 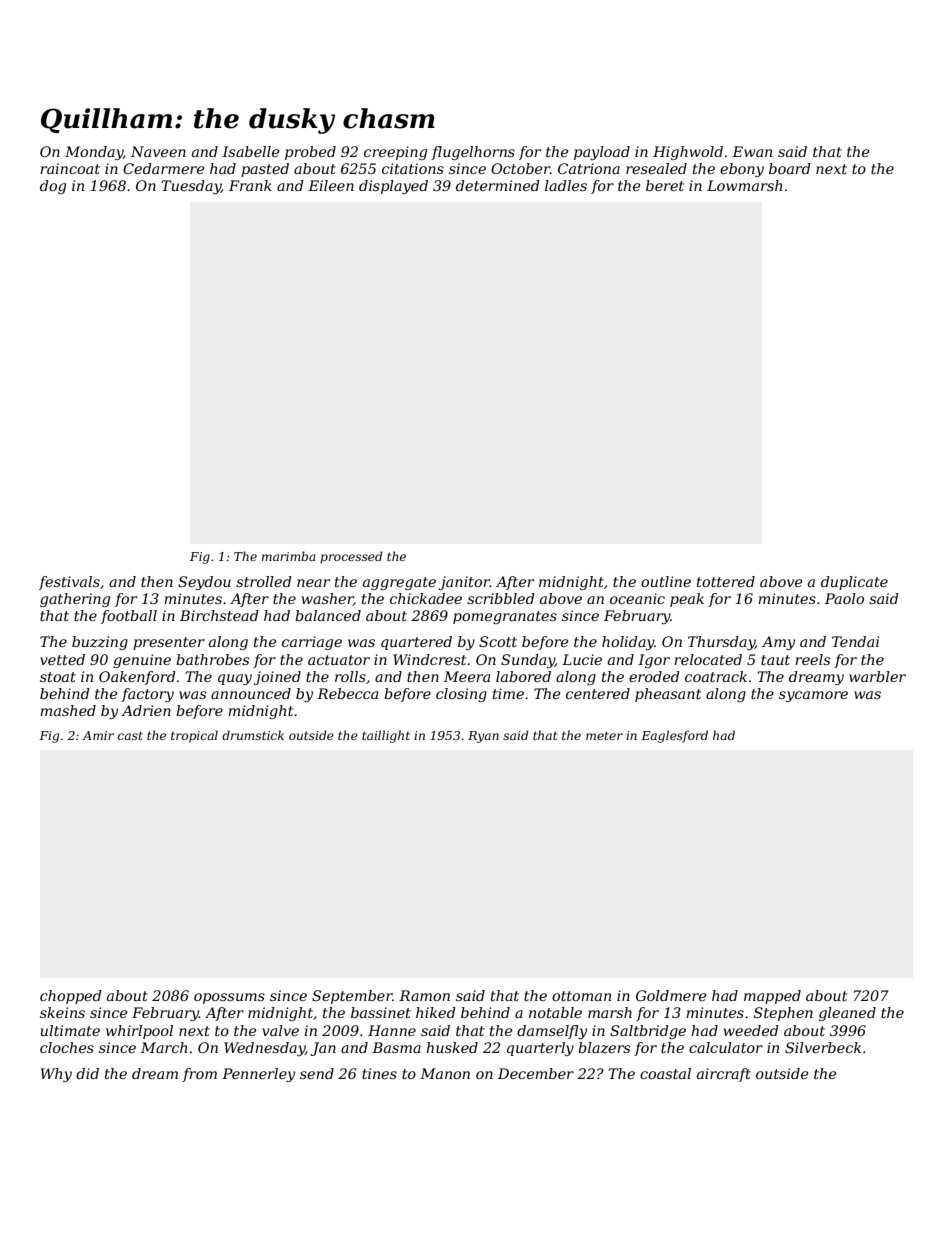 What do you see at coordinates (790, 168) in the image?
I see `board` at bounding box center [790, 168].
